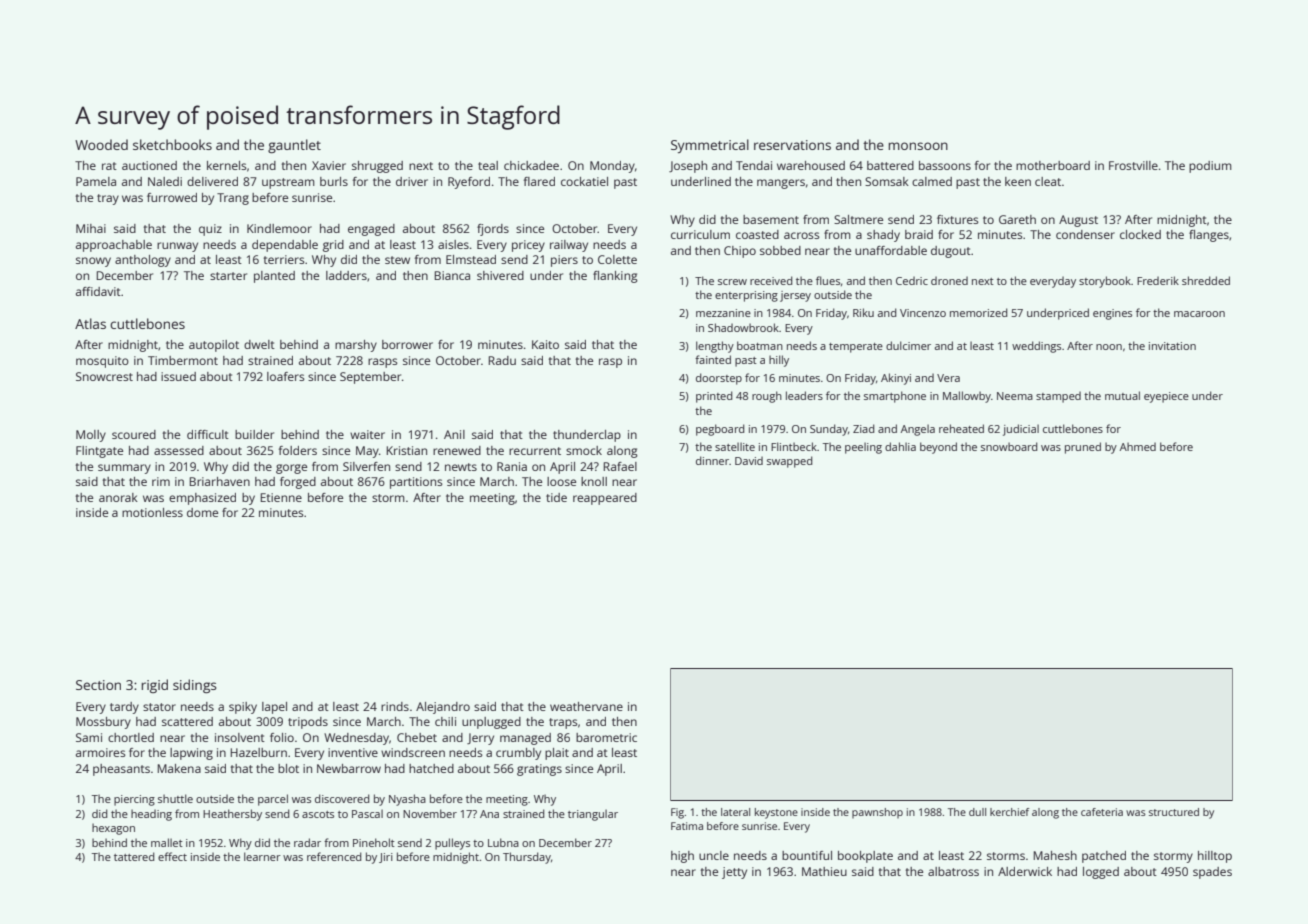  I want to click on Shadowbrook, so click(743, 327).
